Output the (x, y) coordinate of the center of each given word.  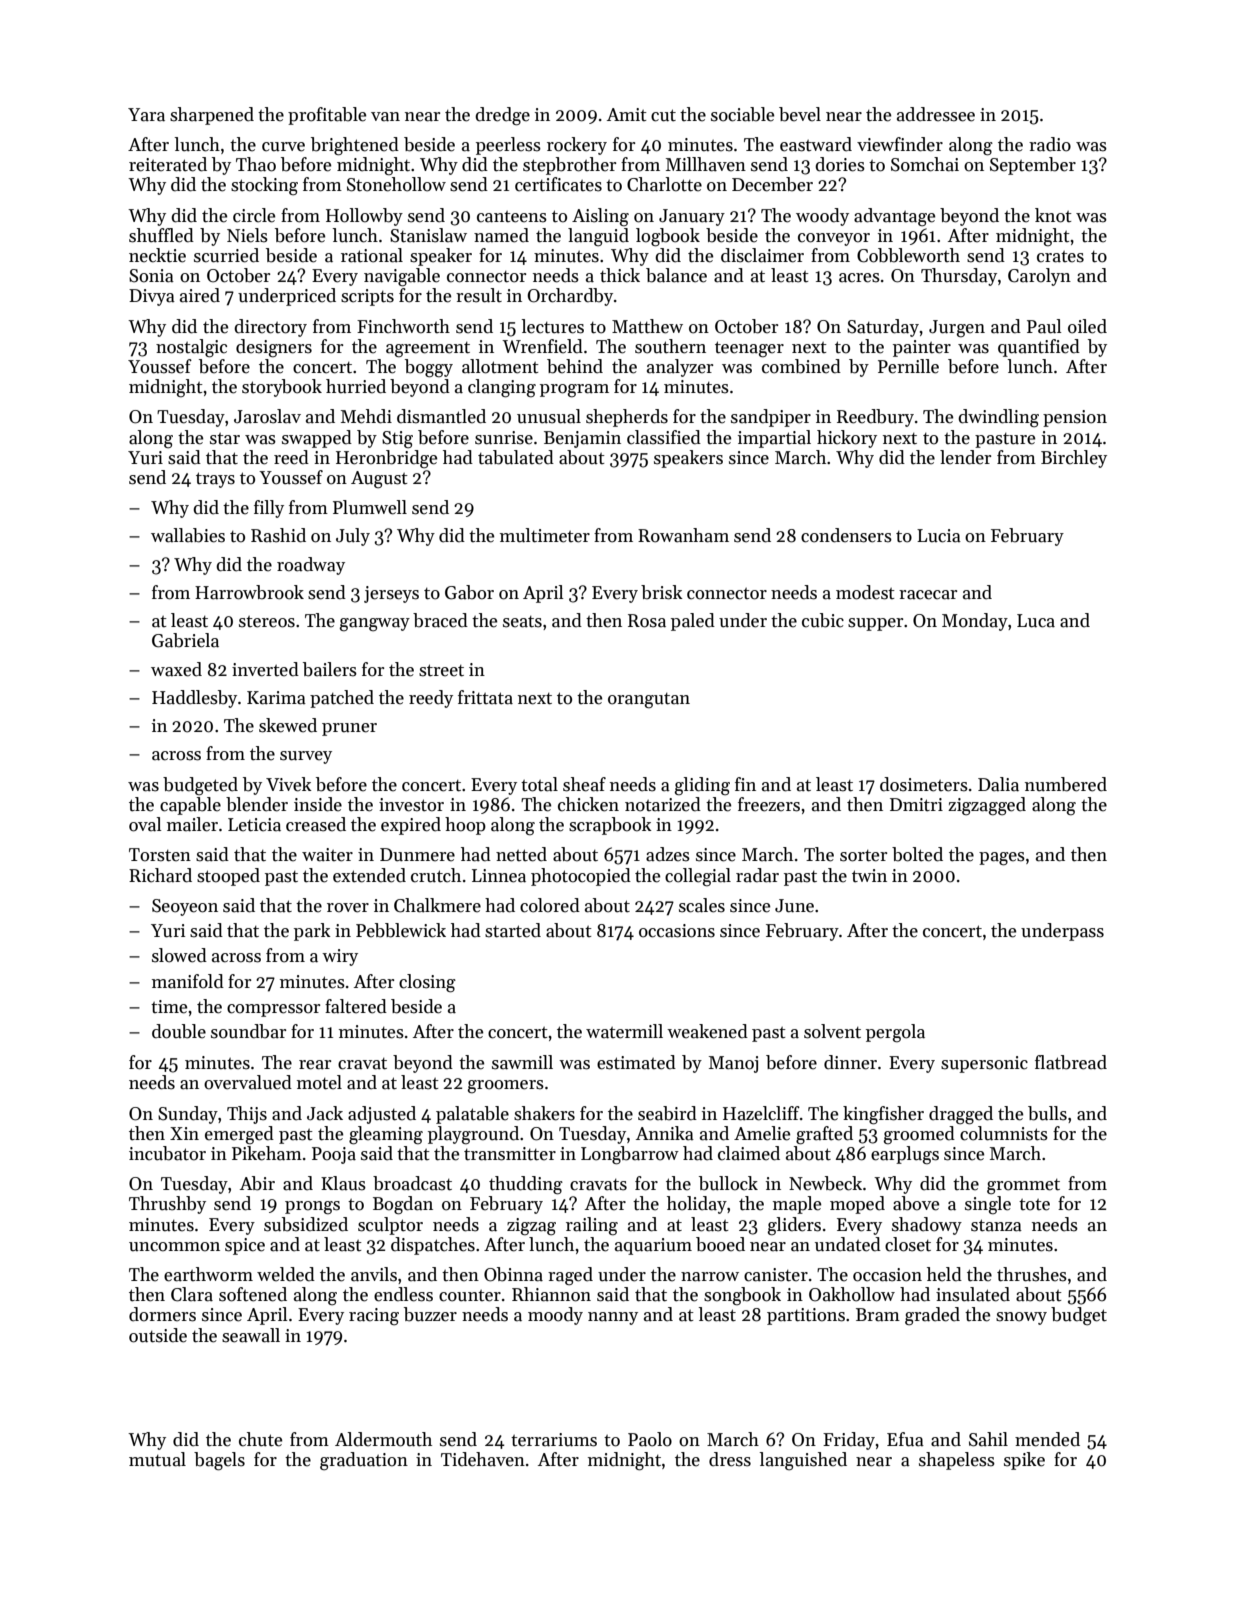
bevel (800, 114)
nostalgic (191, 348)
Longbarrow (630, 1155)
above (916, 1203)
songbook (742, 1296)
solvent (832, 1031)
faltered (356, 1006)
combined (801, 366)
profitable (327, 116)
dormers (162, 1314)
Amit (627, 114)
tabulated (516, 457)
